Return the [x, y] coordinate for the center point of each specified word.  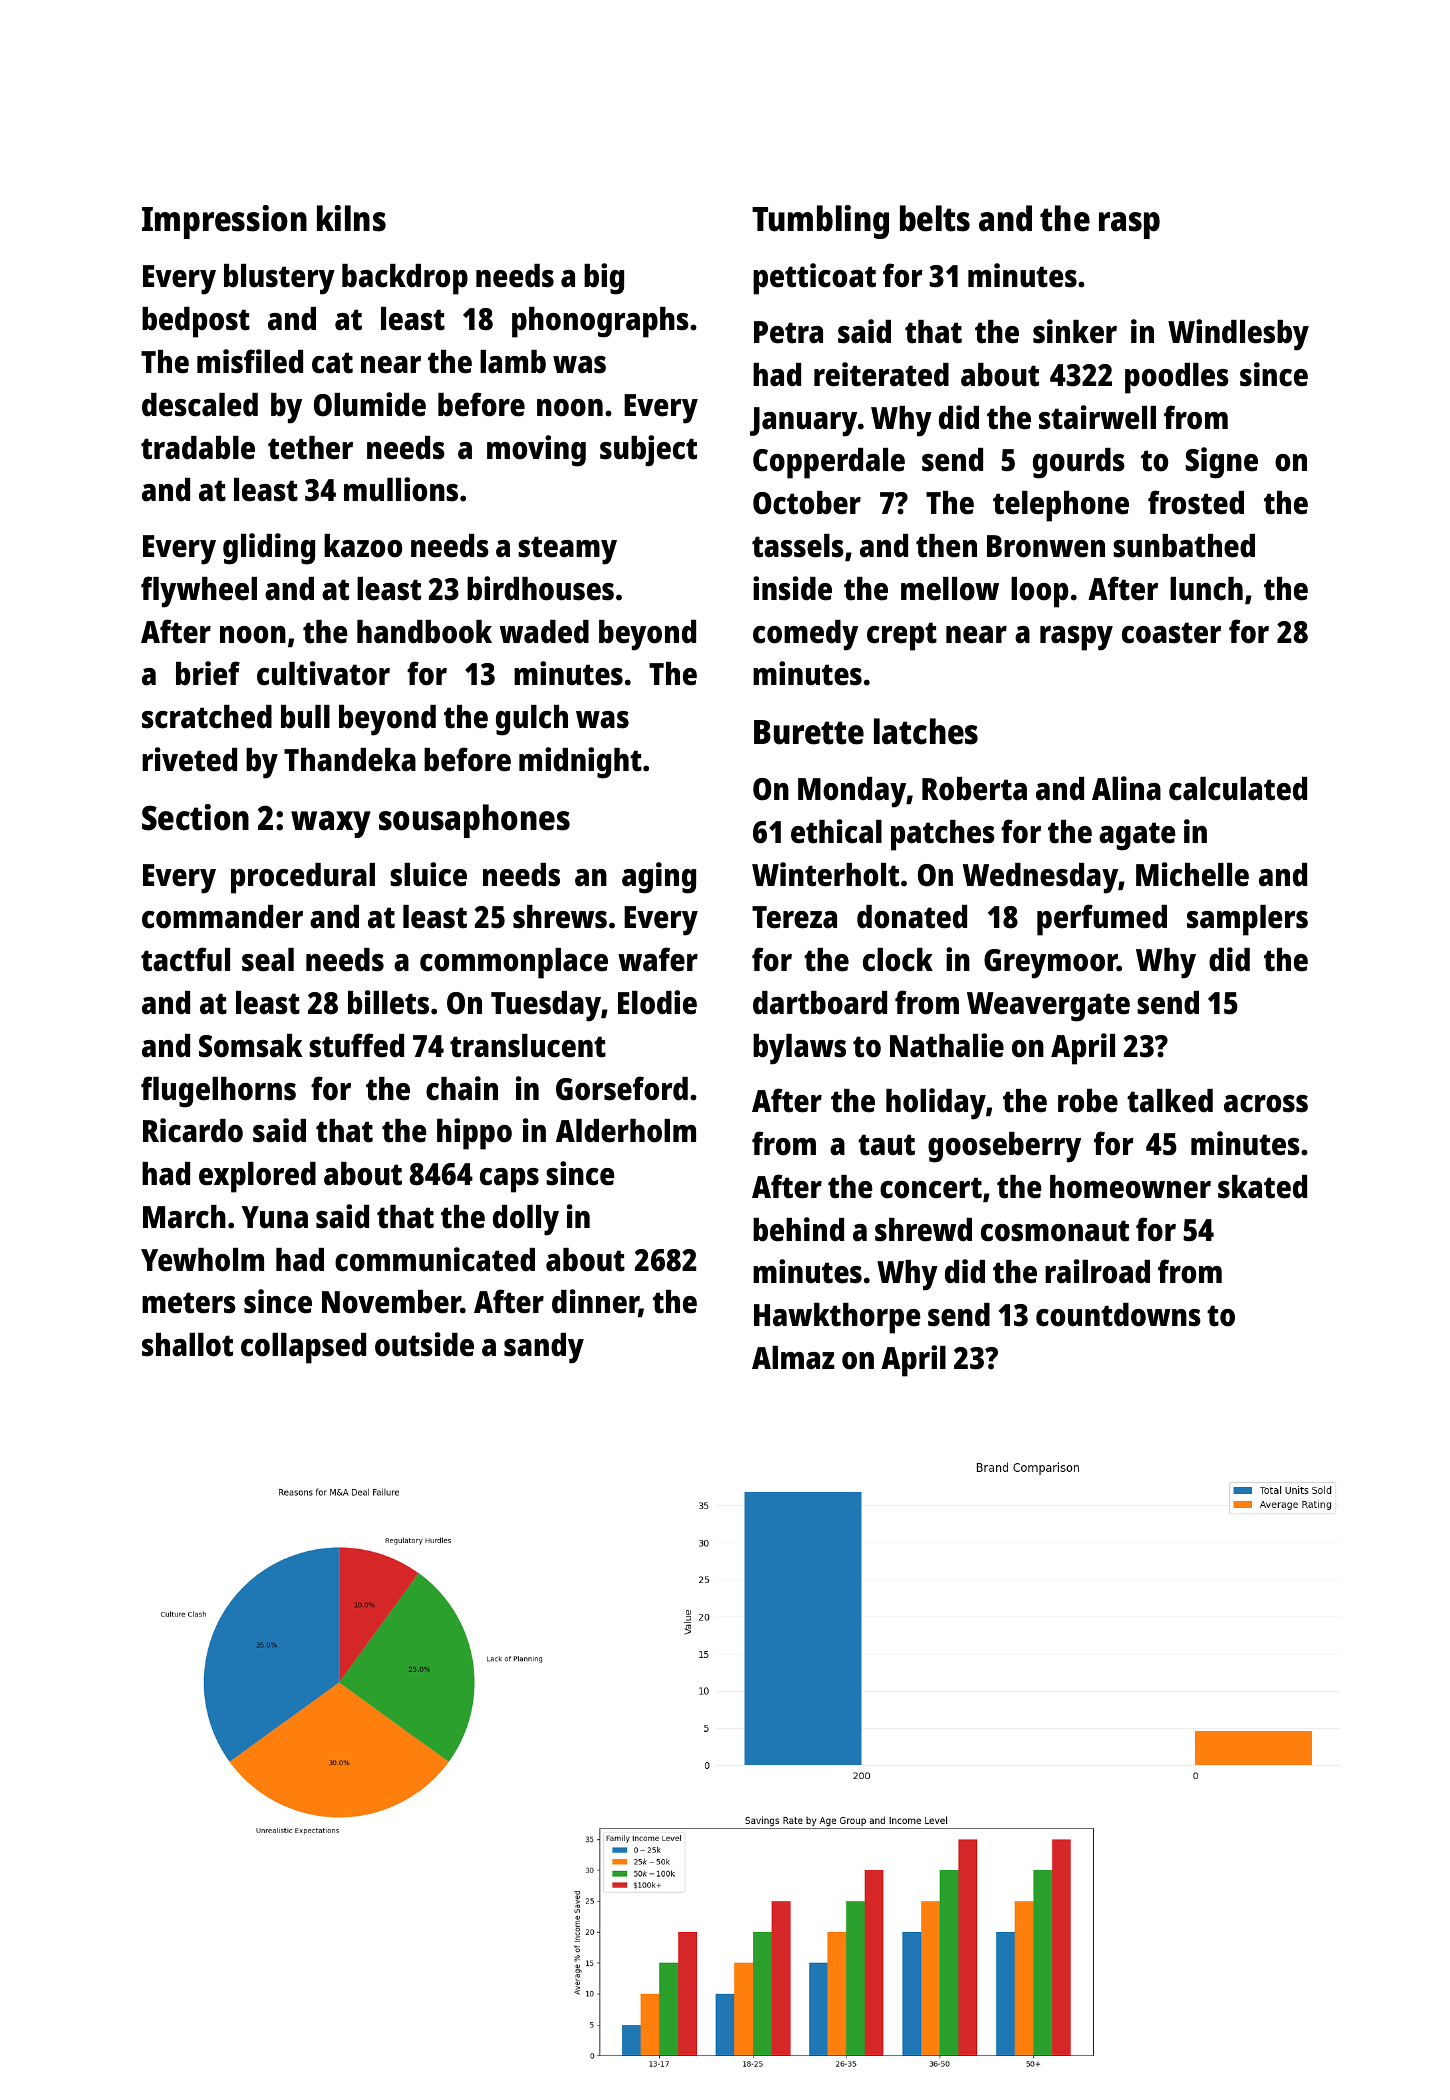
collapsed [303, 1348]
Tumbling [820, 222]
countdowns [1118, 1315]
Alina [1126, 788]
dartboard [820, 1003]
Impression [224, 222]
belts [935, 218]
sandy [544, 1348]
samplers [1247, 920]
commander [222, 917]
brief [208, 673]
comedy [805, 635]
